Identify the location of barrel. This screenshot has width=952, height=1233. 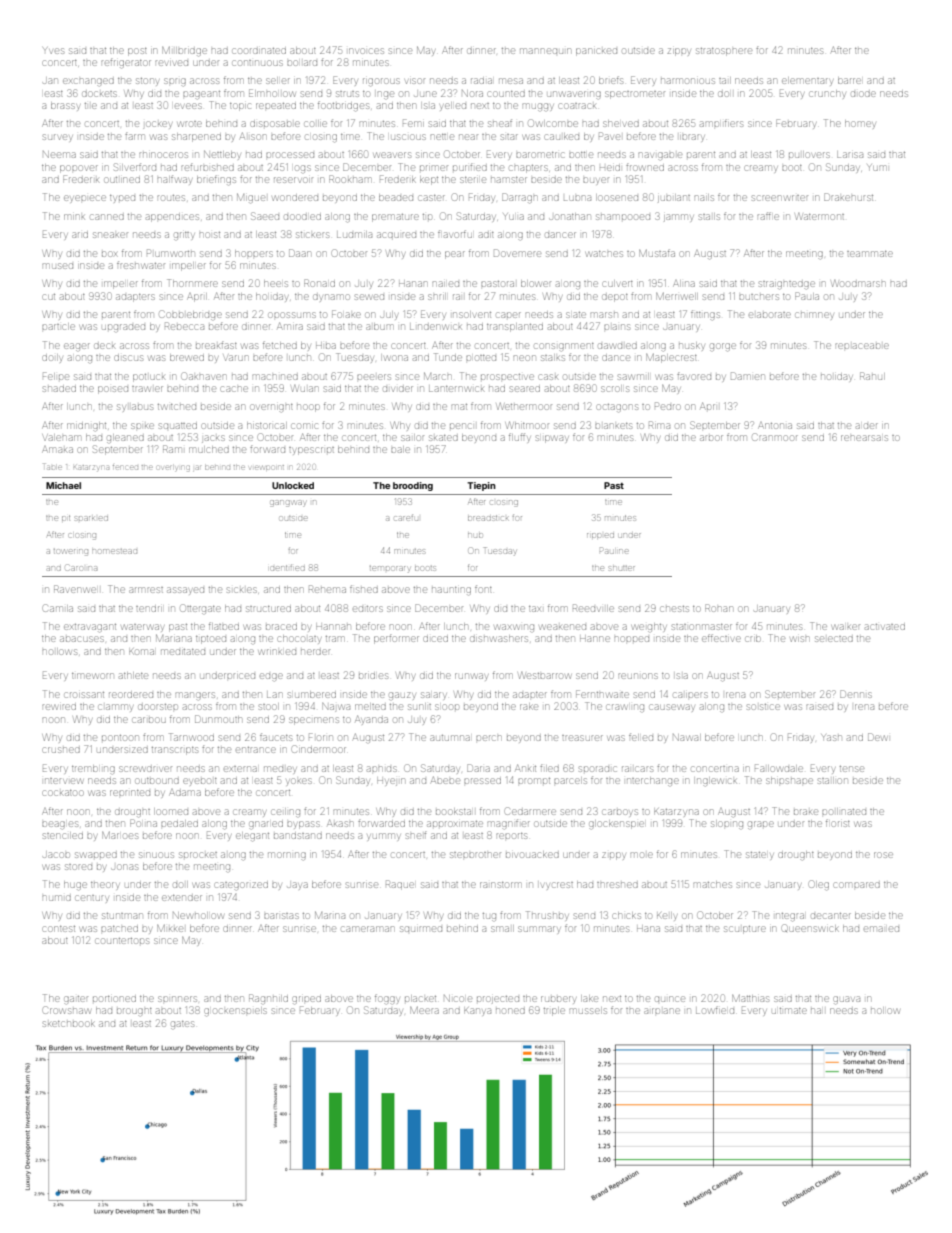
(849, 80).
